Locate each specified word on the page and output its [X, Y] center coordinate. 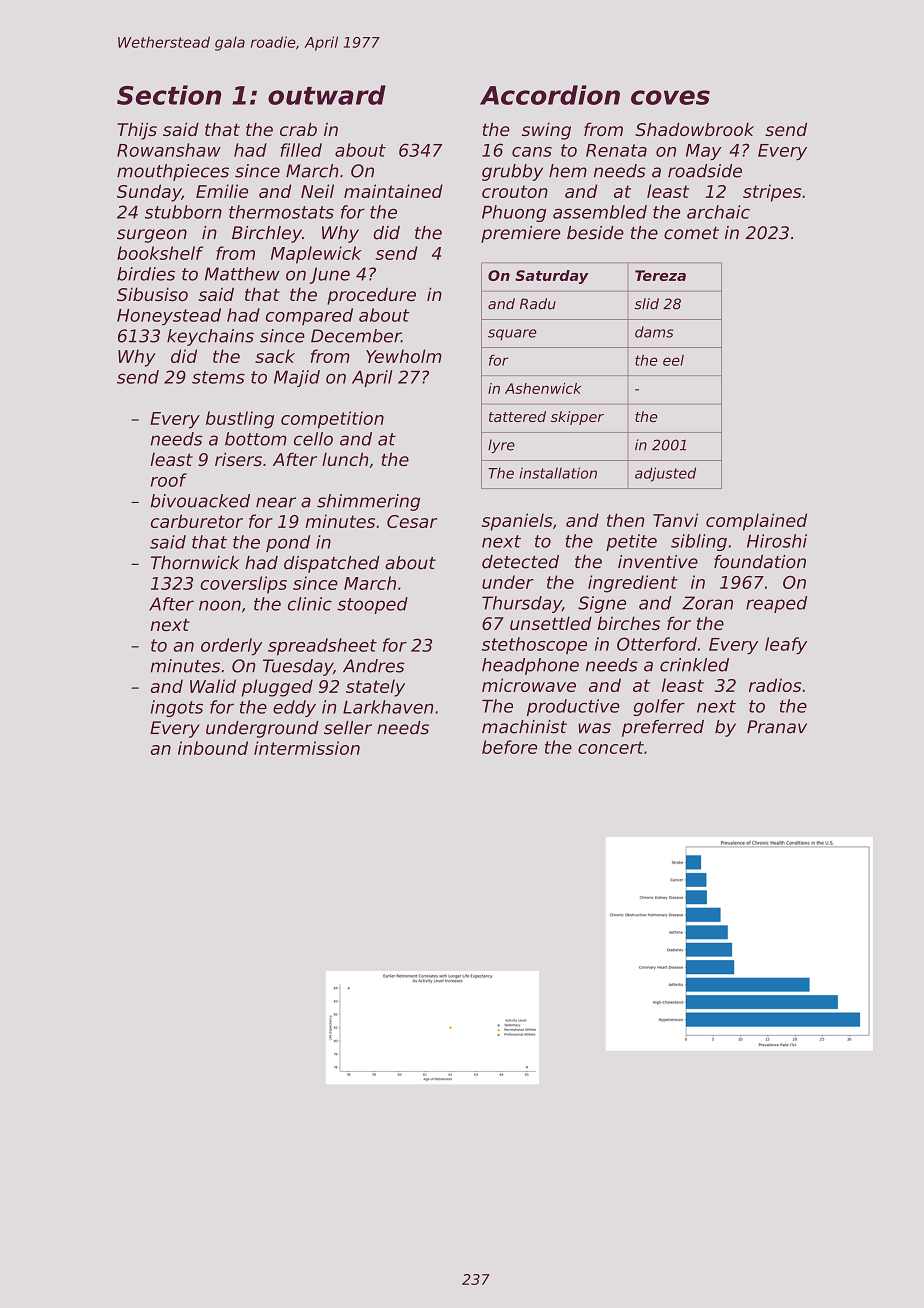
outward [327, 95]
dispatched [332, 564]
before [509, 747]
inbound [213, 748]
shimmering [368, 502]
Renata [616, 150]
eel [673, 360]
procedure [371, 296]
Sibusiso [152, 294]
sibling [699, 542]
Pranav [777, 727]
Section [169, 95]
